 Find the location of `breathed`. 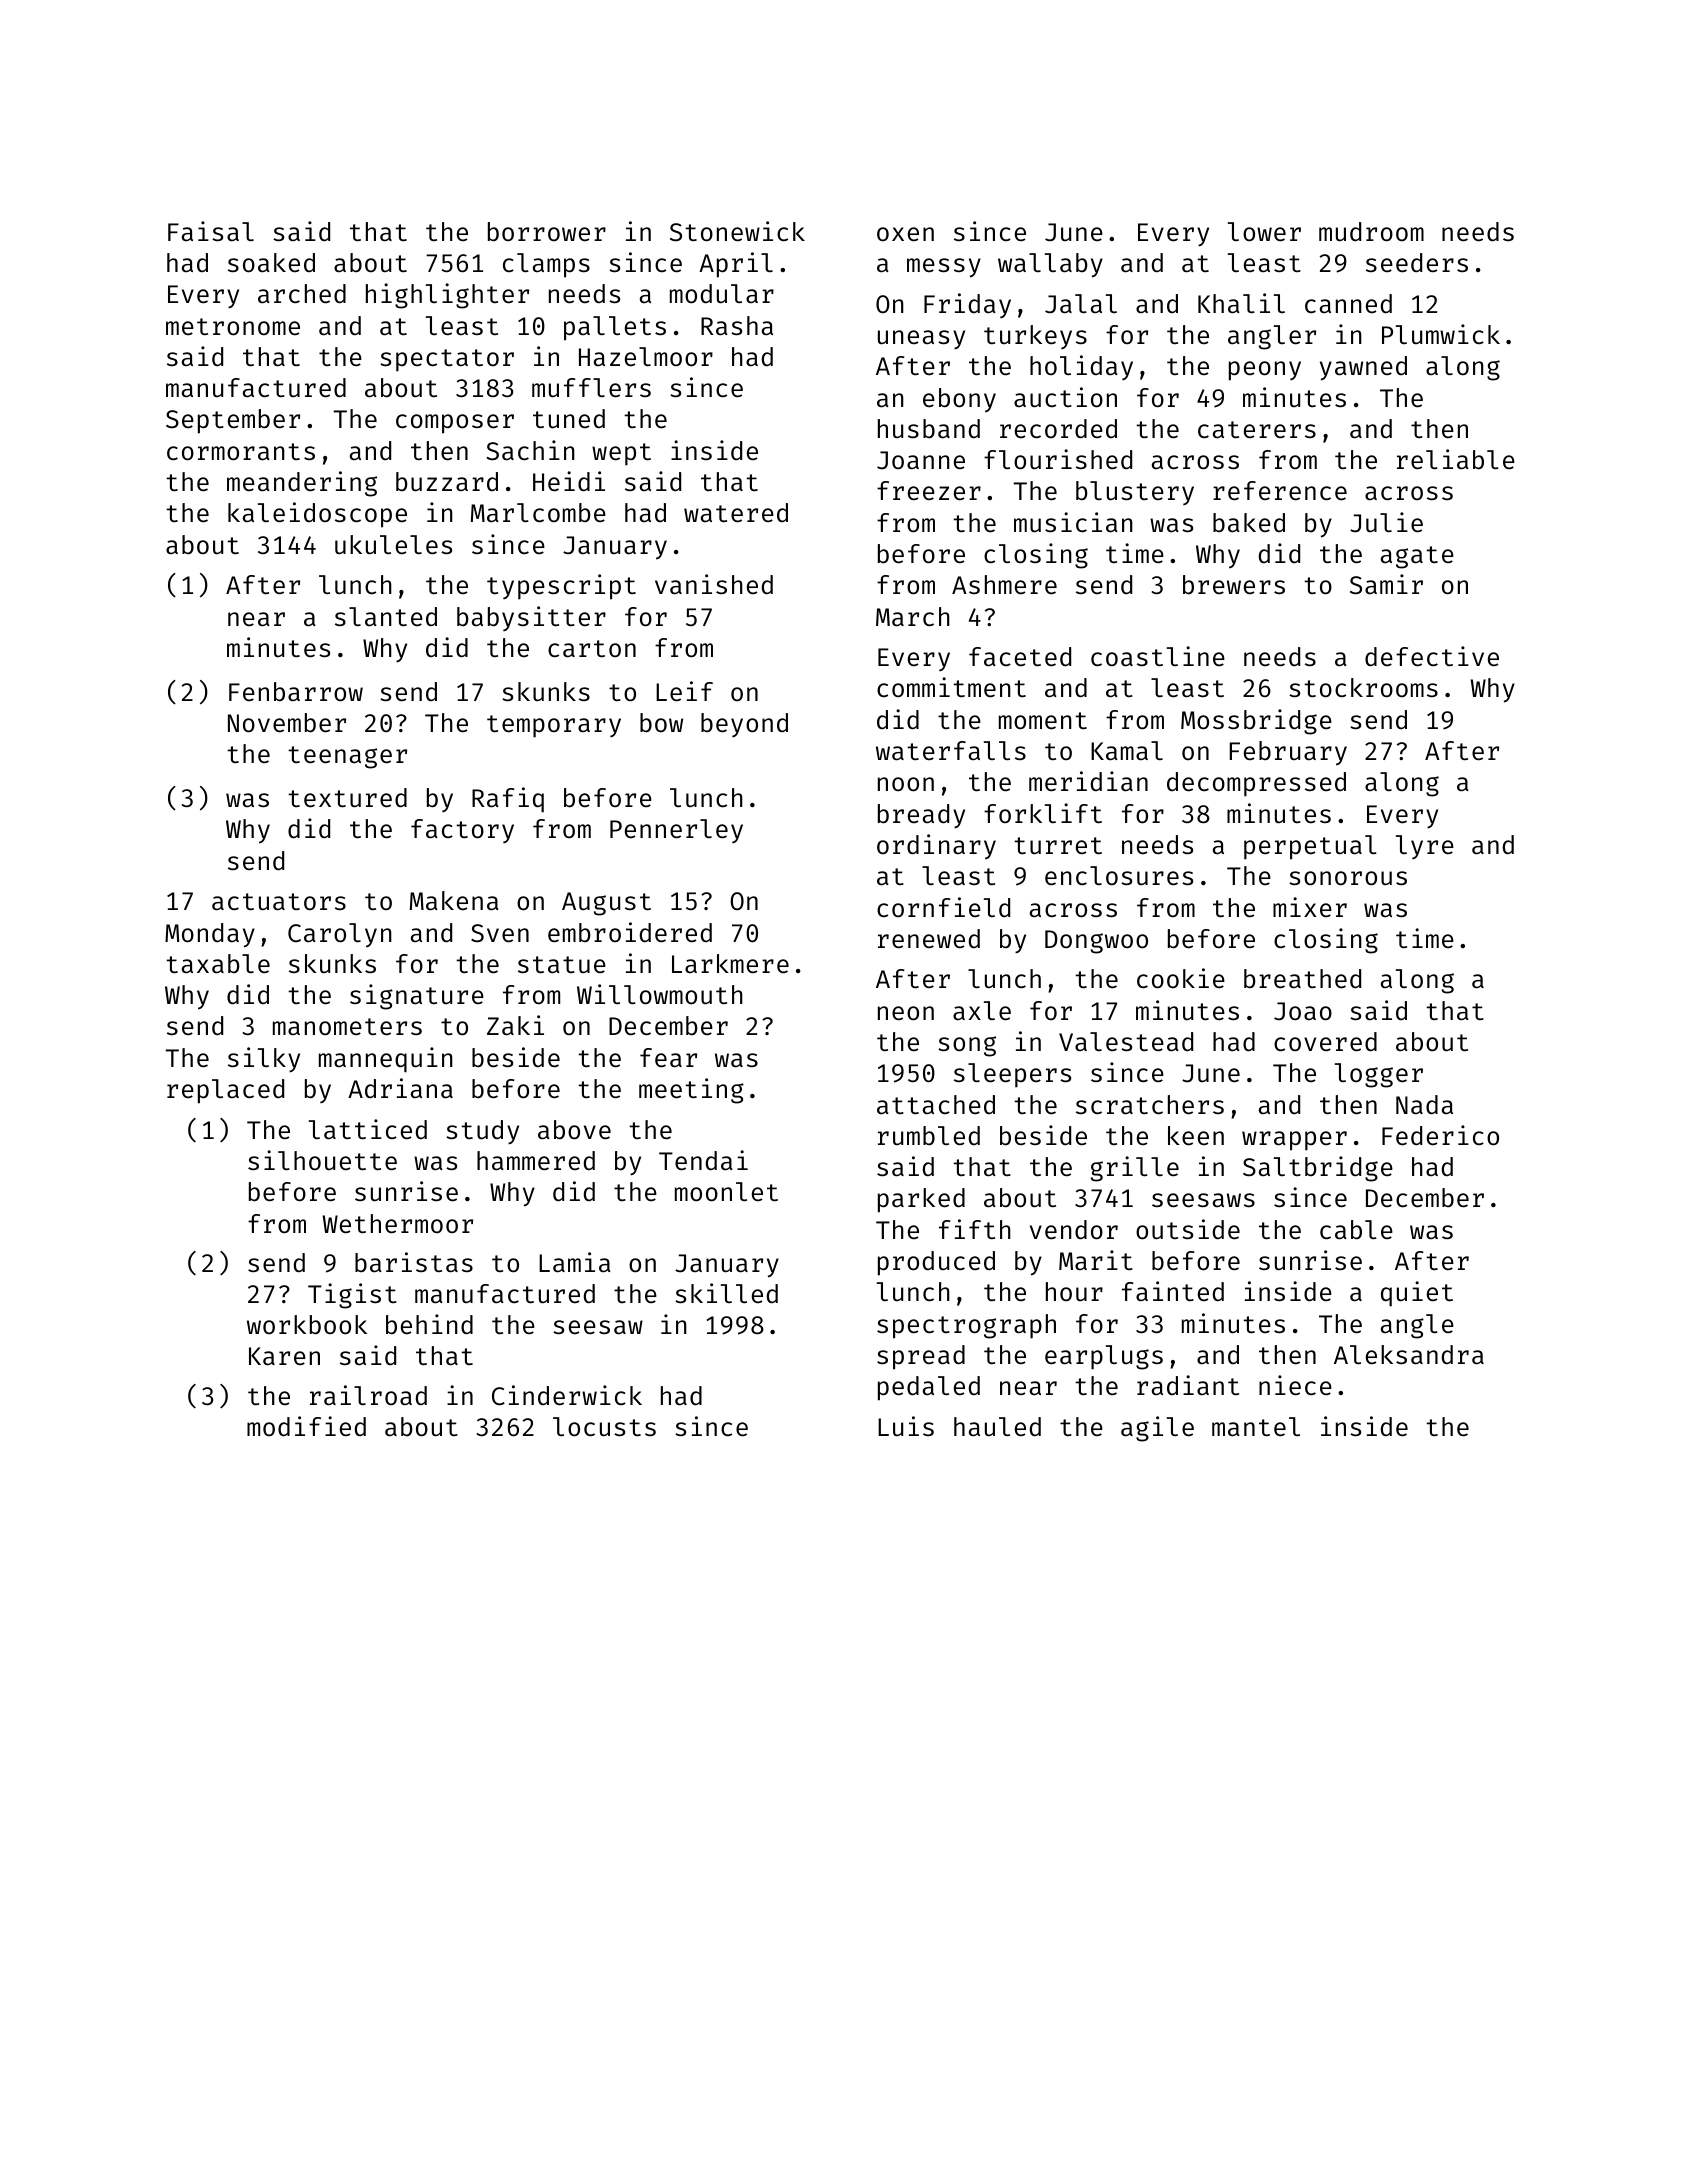

breathed is located at coordinates (1302, 979).
